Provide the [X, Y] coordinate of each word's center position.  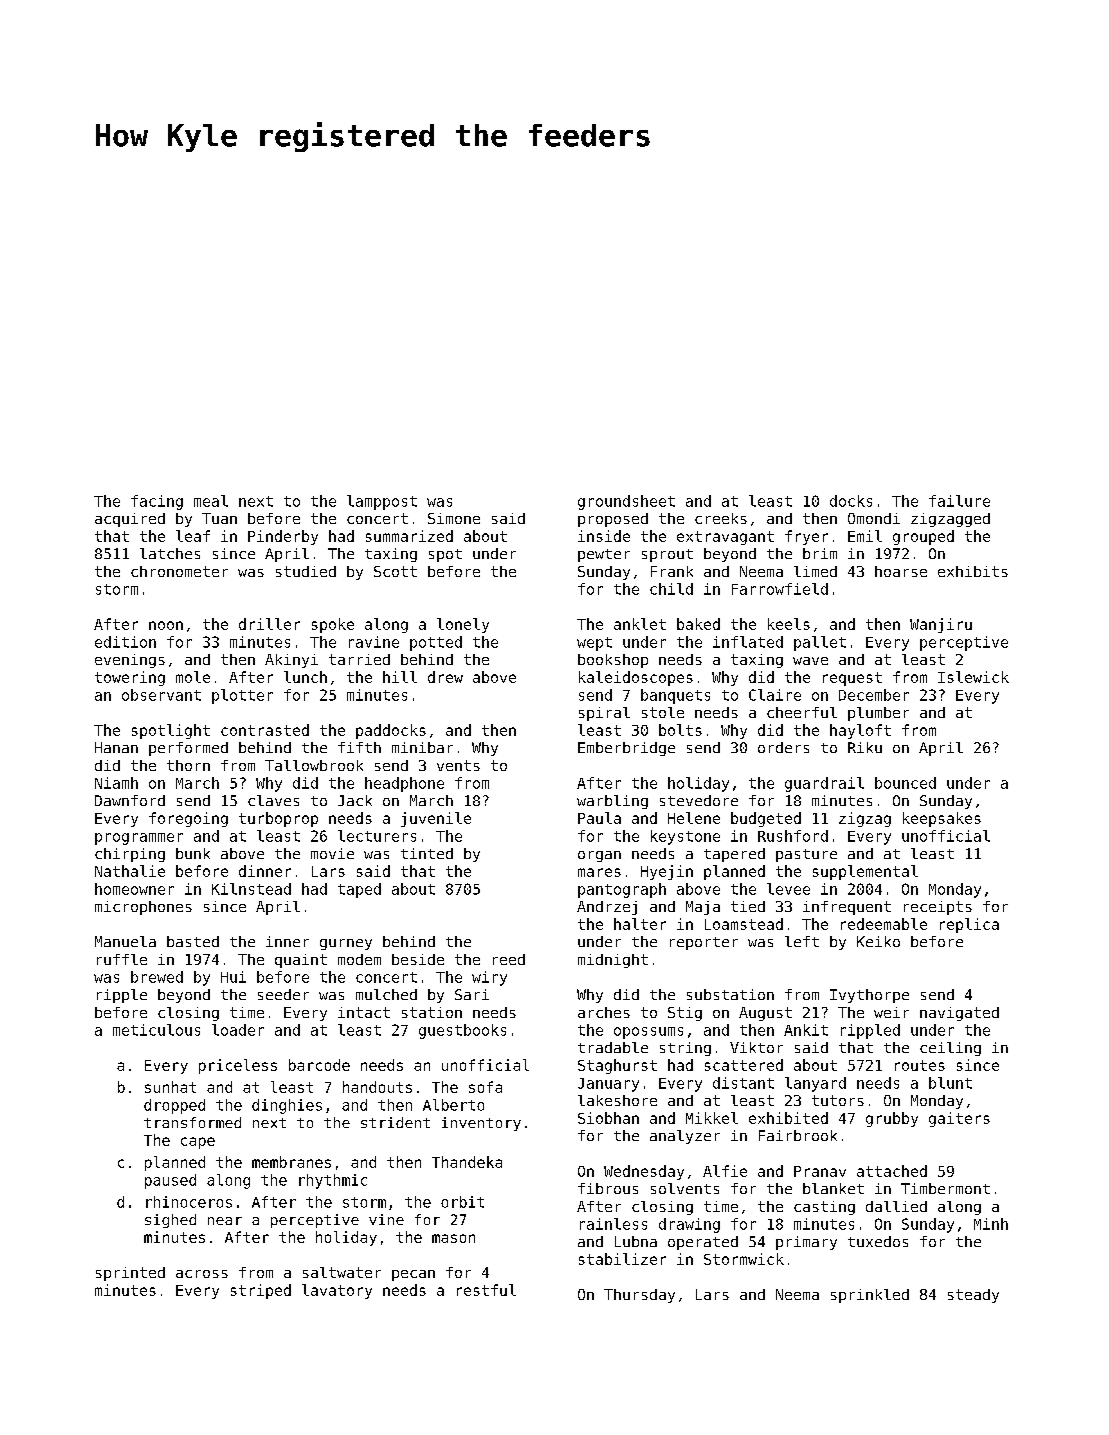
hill [400, 677]
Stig [685, 1014]
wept [594, 644]
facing [157, 502]
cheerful [802, 712]
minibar [422, 747]
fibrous [608, 1188]
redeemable [884, 924]
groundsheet [626, 502]
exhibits [973, 571]
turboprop [278, 819]
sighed [170, 1221]
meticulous [156, 1030]
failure [959, 501]
